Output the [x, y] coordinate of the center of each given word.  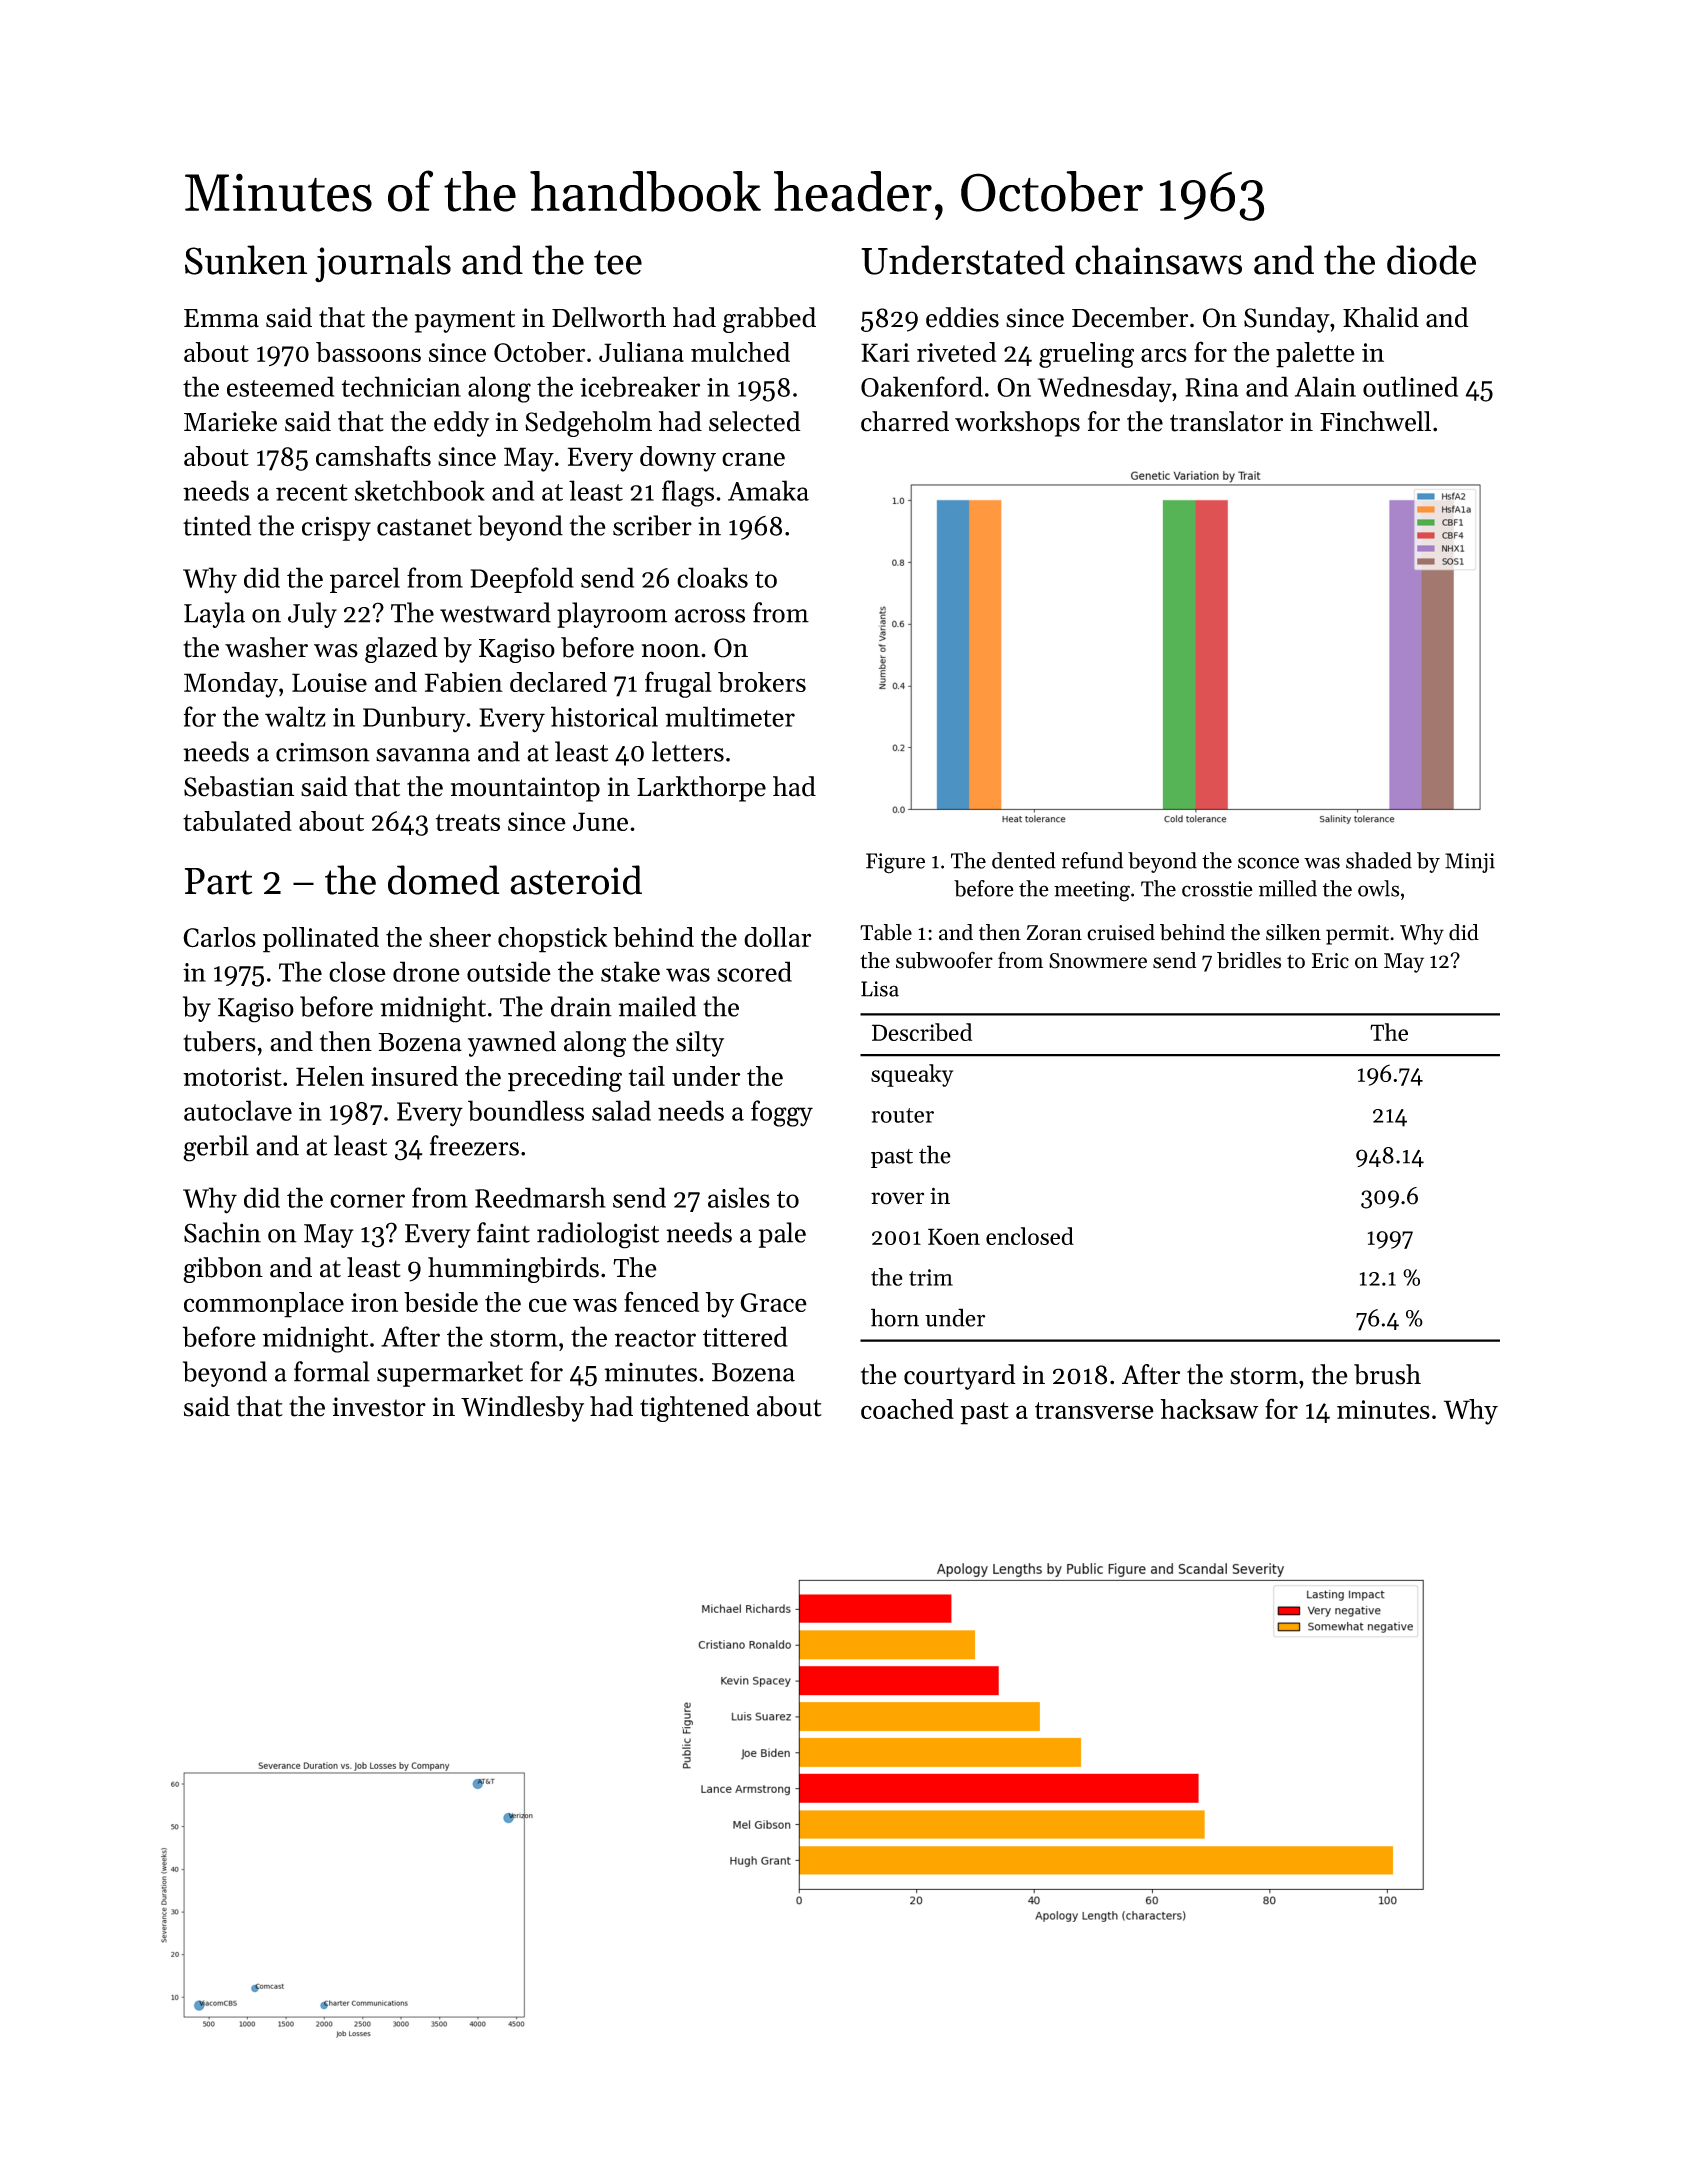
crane [753, 459]
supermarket [450, 1374]
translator [1226, 421]
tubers [219, 1041]
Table [886, 932]
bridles [1249, 960]
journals [383, 264]
